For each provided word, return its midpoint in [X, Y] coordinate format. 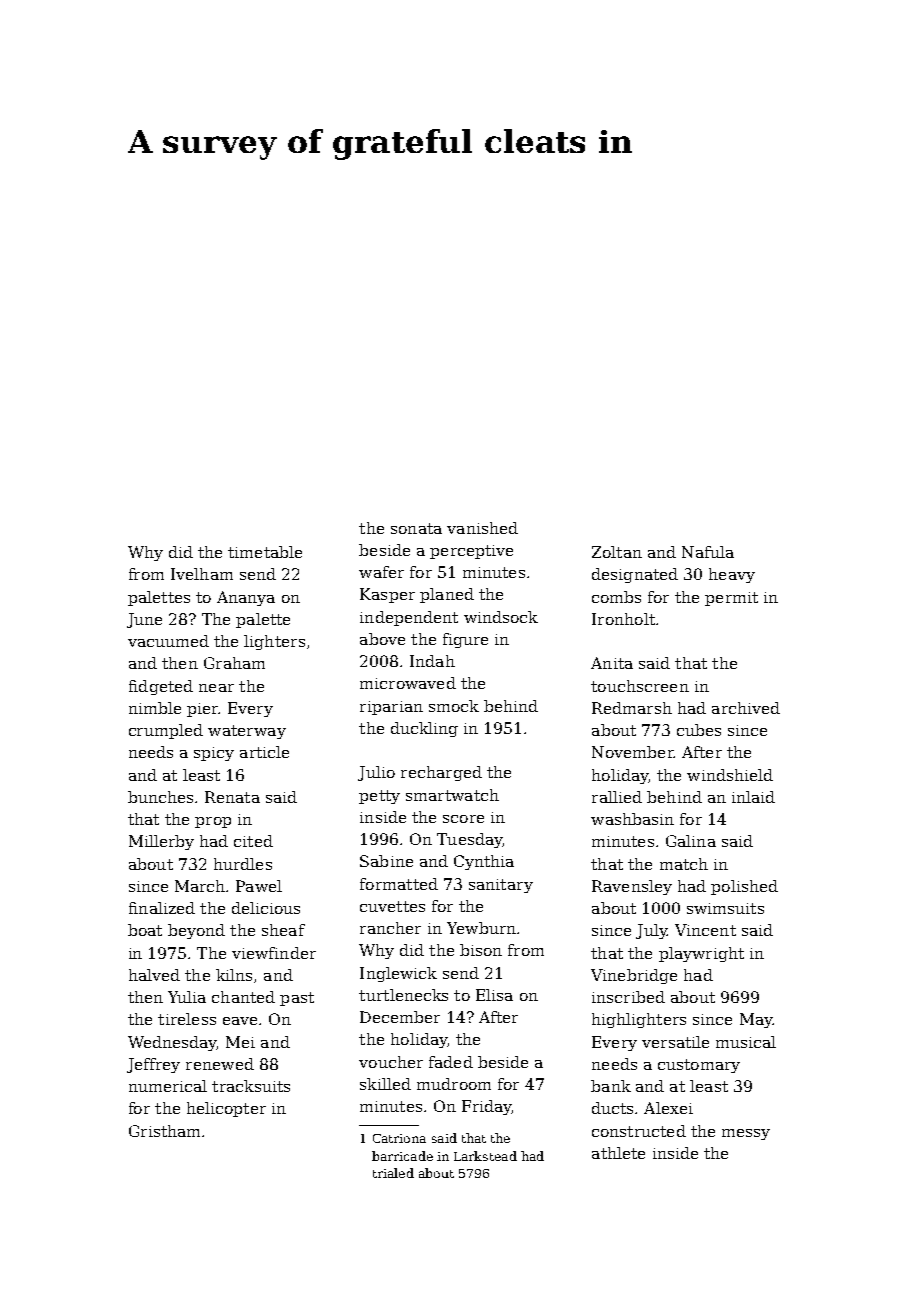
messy [746, 1134]
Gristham [164, 1131]
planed [447, 595]
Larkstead [485, 1156]
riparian [391, 708]
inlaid [753, 797]
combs [616, 597]
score [463, 819]
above [382, 639]
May [756, 1020]
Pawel [259, 886]
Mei [240, 1042]
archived [746, 708]
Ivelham [202, 574]
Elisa [494, 995]
